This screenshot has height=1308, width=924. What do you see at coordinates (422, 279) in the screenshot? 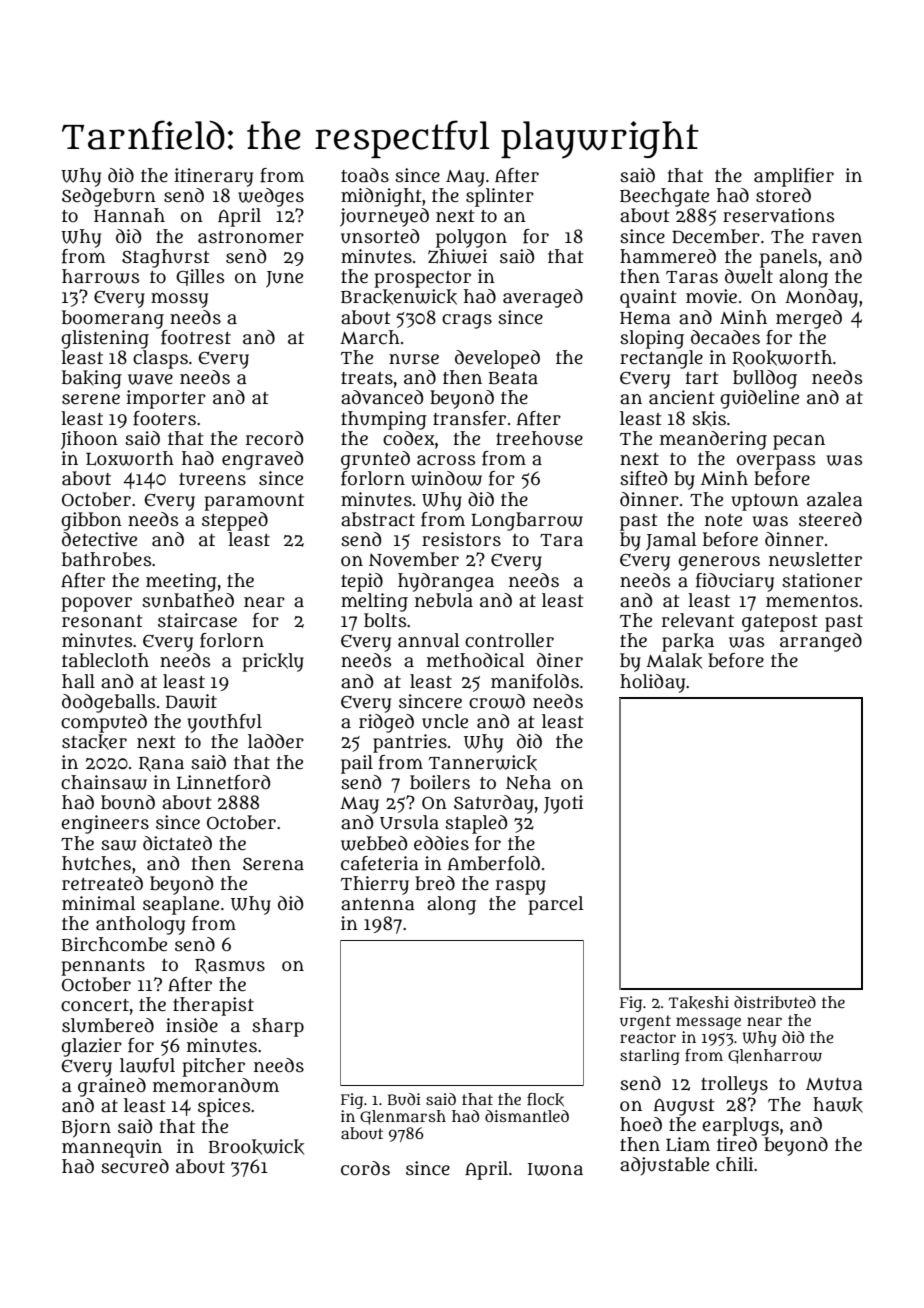
I see `prospector` at bounding box center [422, 279].
